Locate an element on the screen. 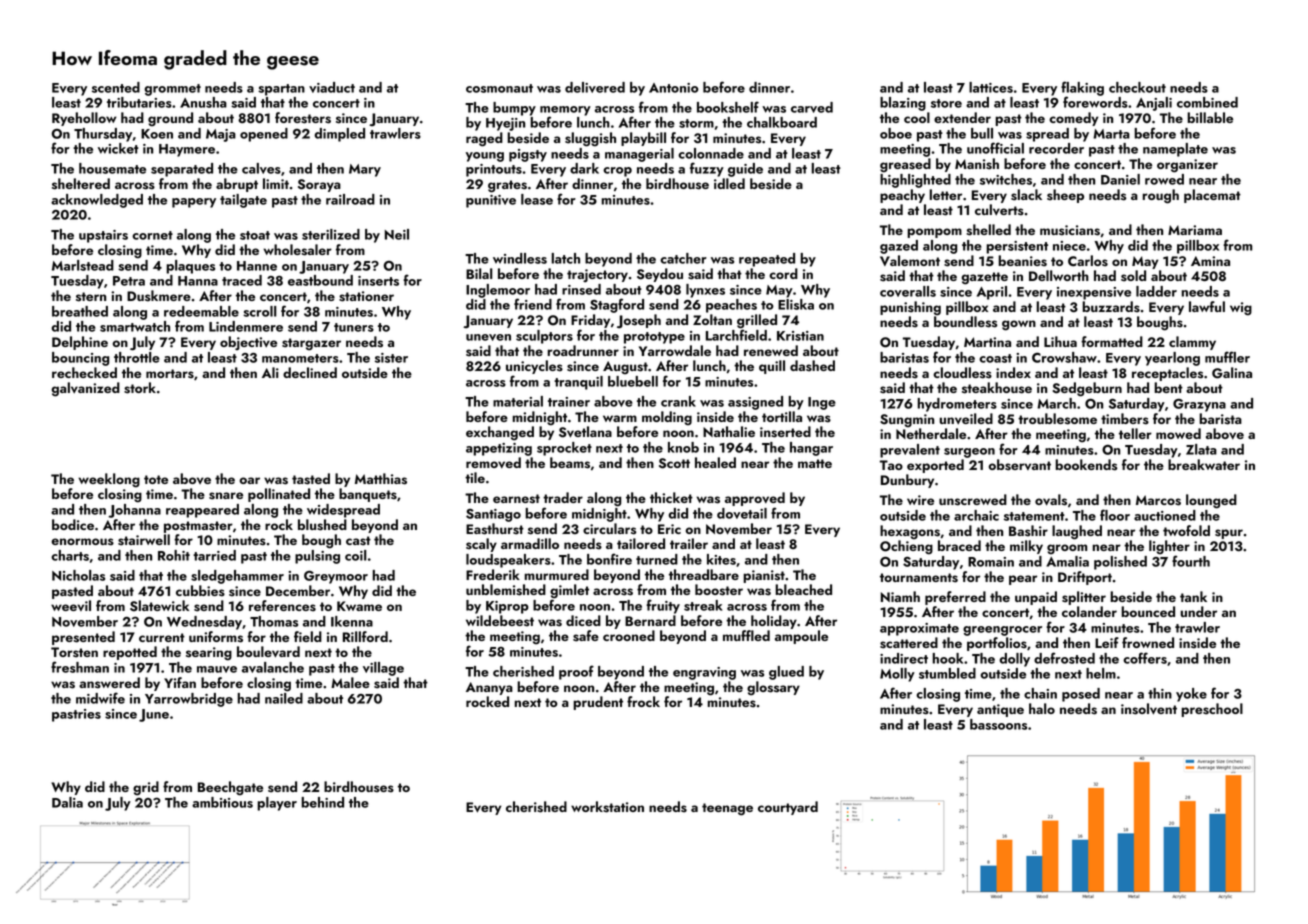 The image size is (1308, 924). portfolios is located at coordinates (997, 644).
